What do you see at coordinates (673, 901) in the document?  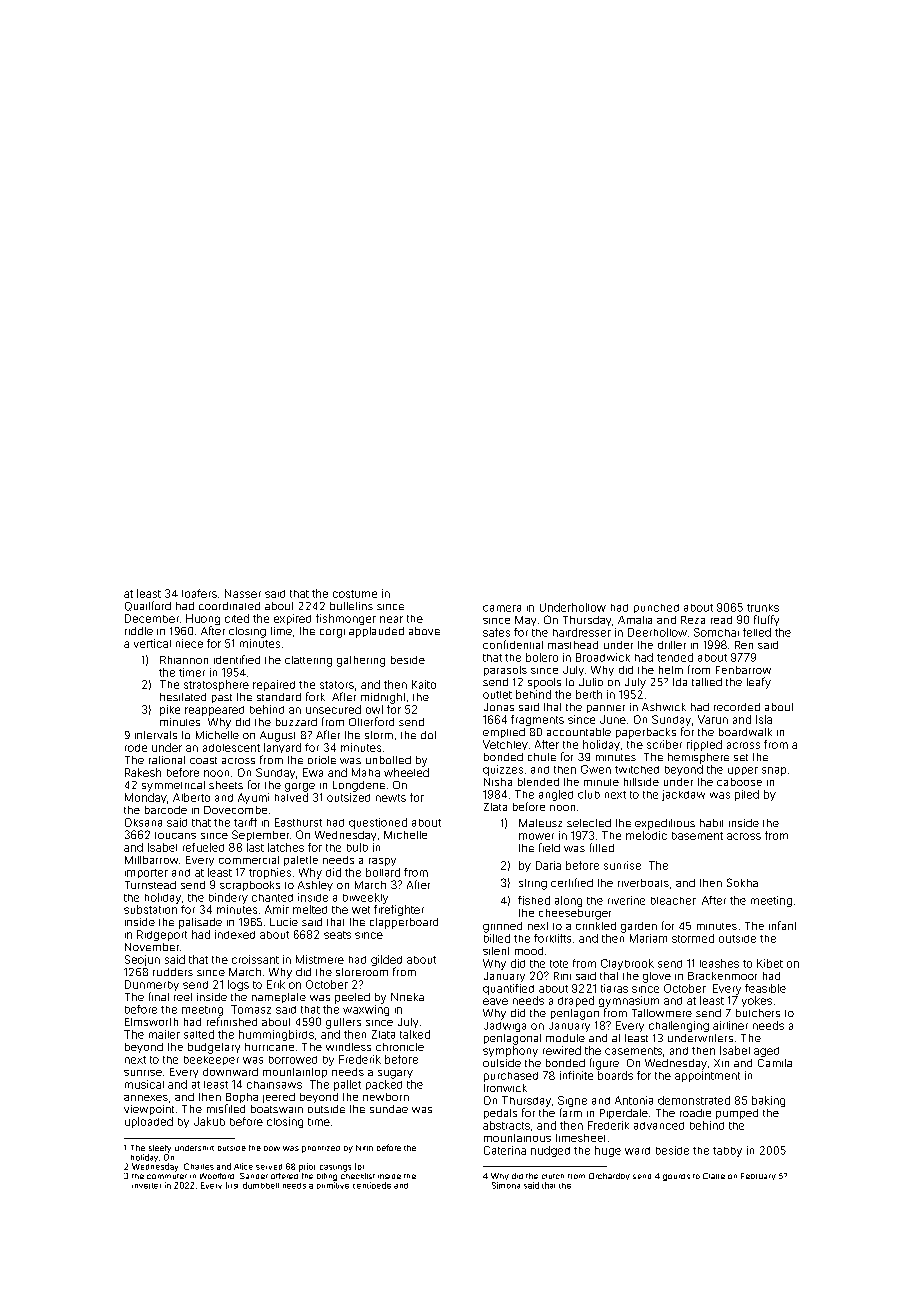 I see `bleacher` at bounding box center [673, 901].
